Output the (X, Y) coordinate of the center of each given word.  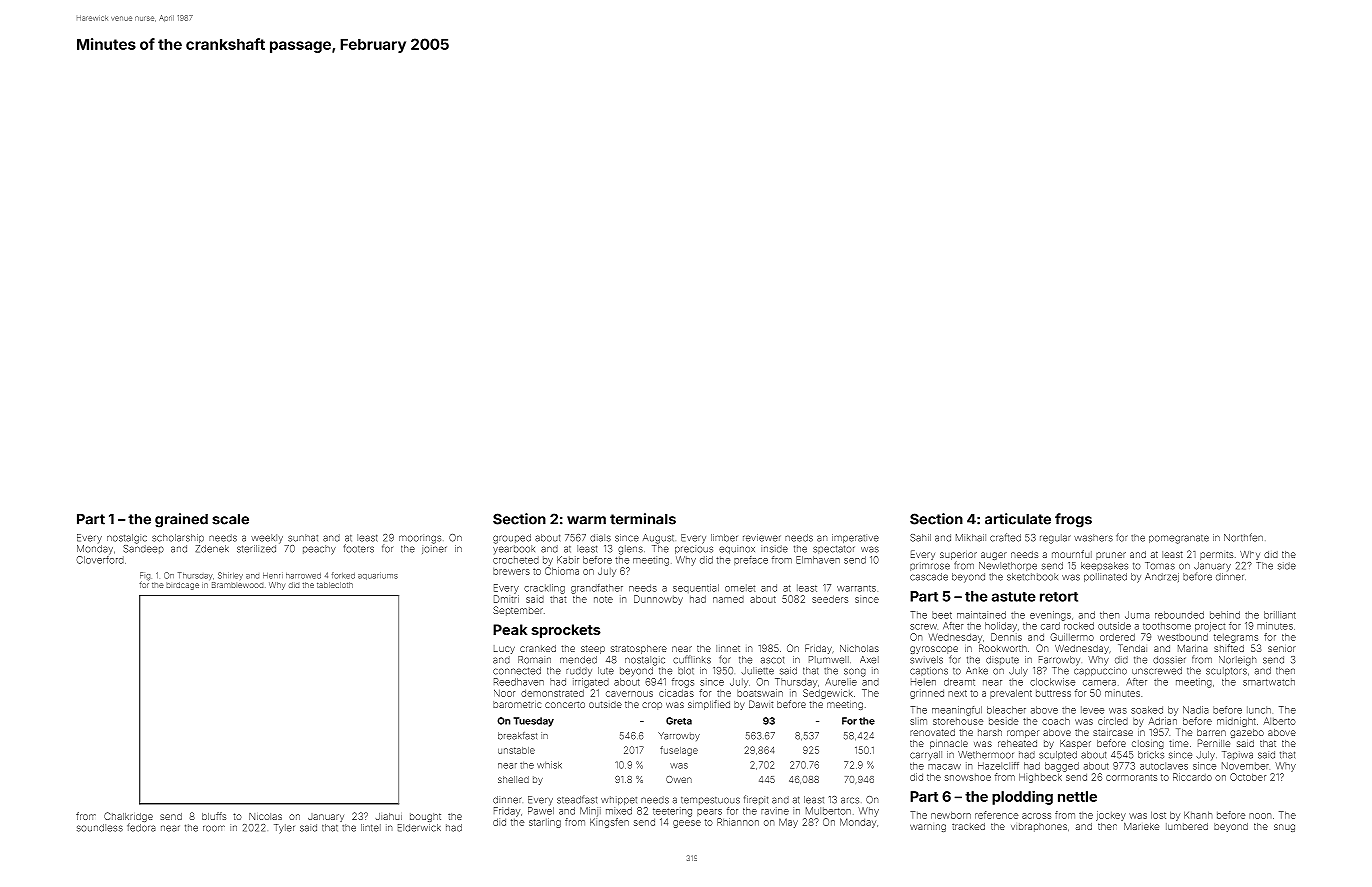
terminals (643, 519)
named (728, 599)
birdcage (182, 586)
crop (652, 706)
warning (928, 828)
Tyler (284, 828)
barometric (517, 704)
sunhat (303, 538)
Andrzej (1162, 577)
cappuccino (1100, 671)
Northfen (1243, 537)
